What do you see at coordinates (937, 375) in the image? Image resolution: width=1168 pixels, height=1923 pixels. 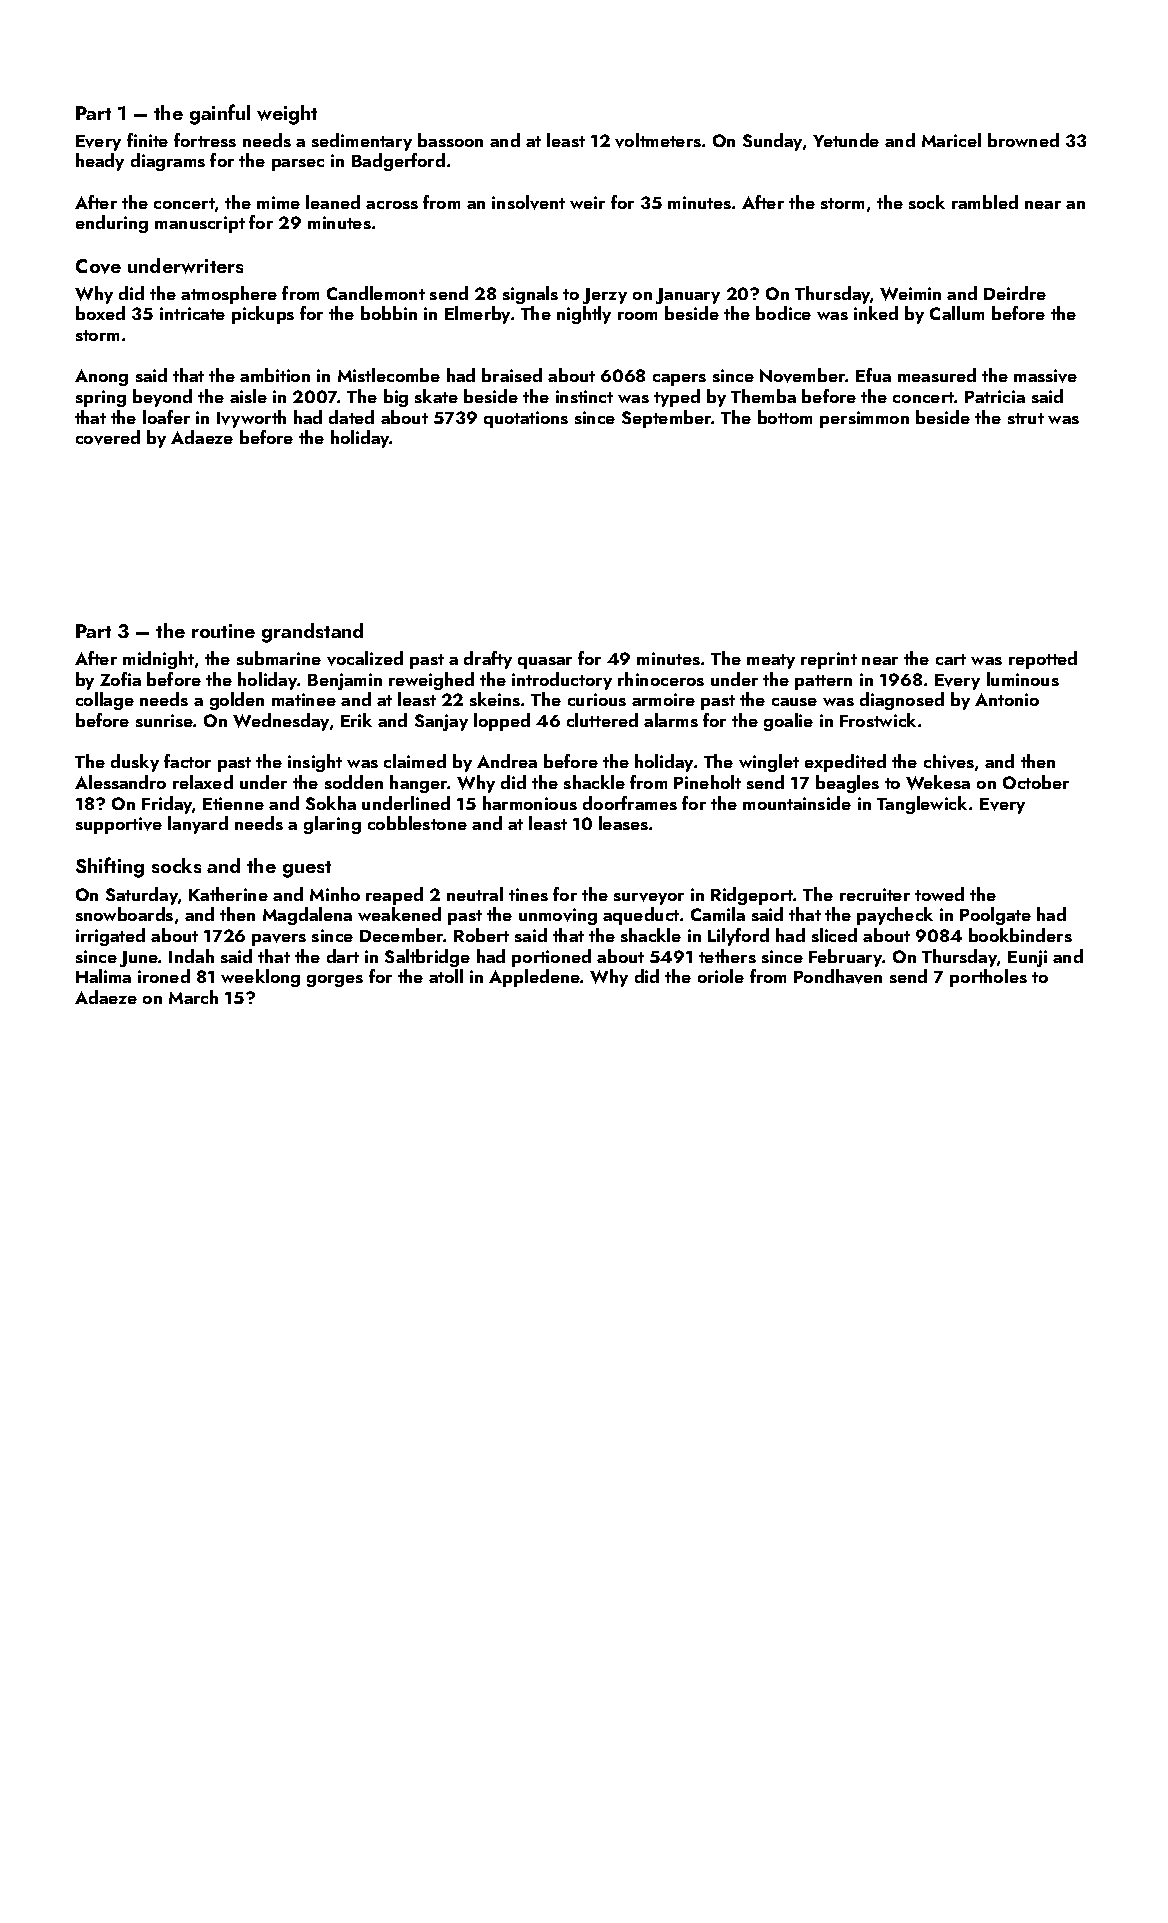 I see `measured` at bounding box center [937, 375].
